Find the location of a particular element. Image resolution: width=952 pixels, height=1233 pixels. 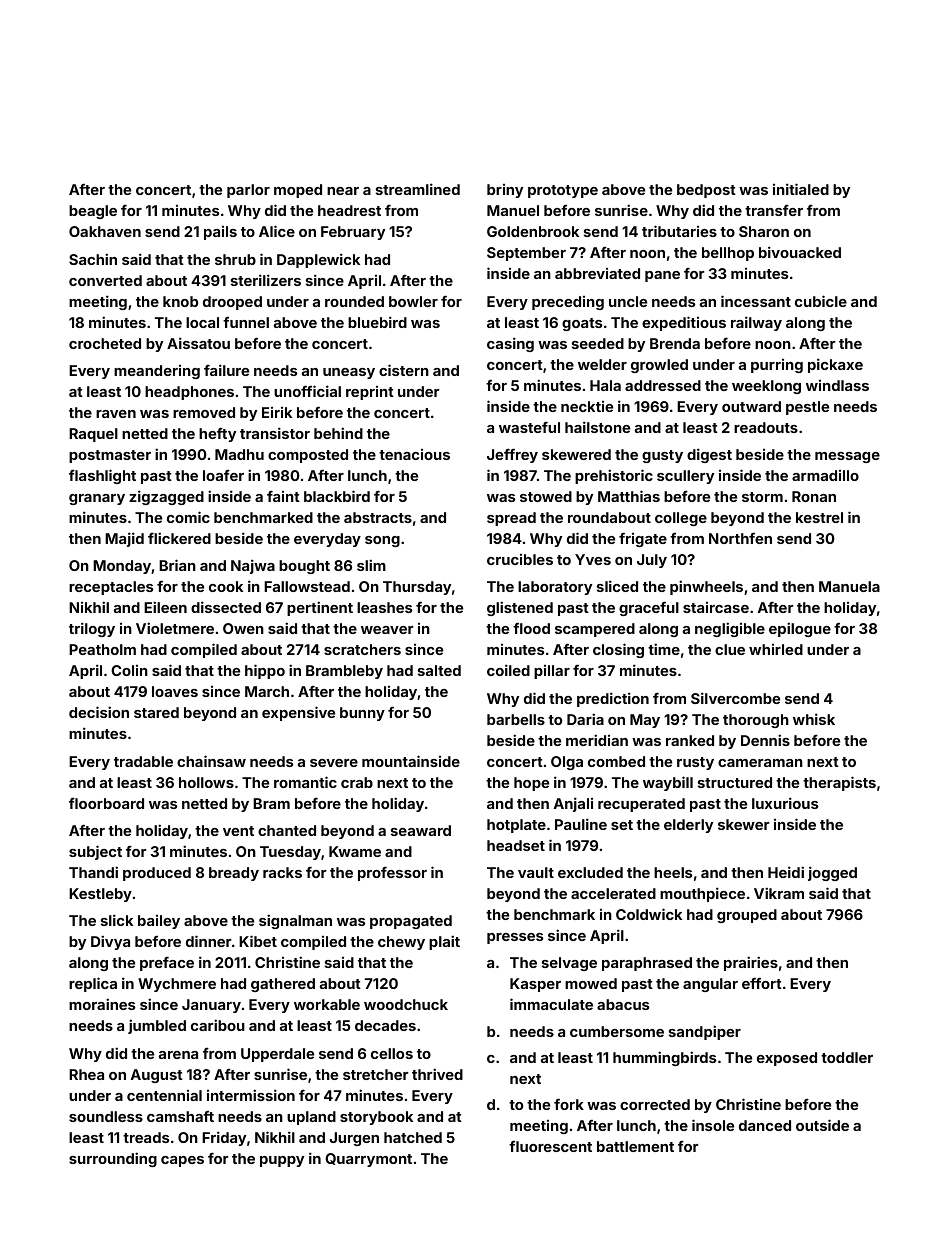

Oakhaven is located at coordinates (105, 231).
